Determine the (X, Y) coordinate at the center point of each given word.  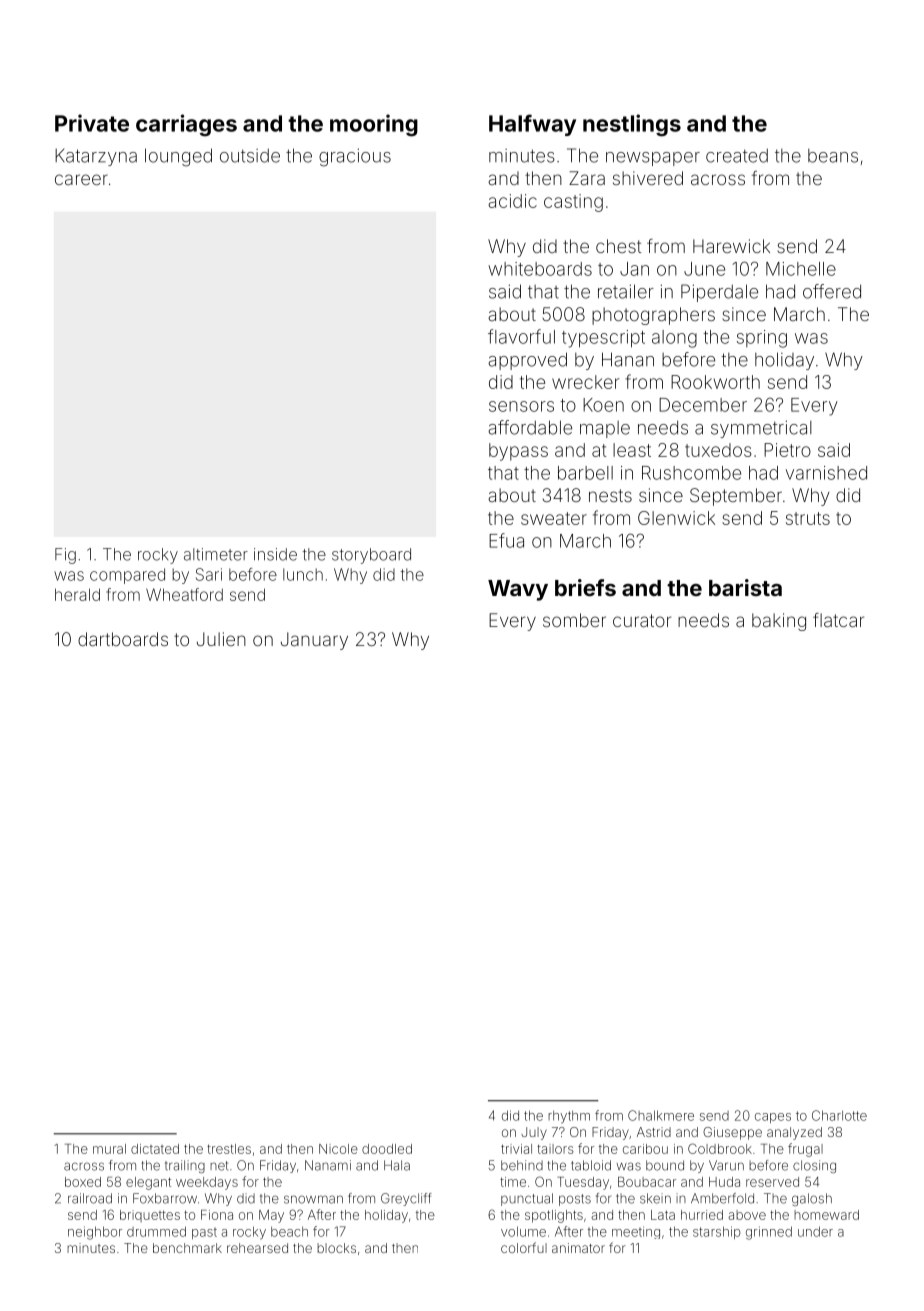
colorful (524, 1247)
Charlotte (839, 1115)
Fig (65, 556)
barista (745, 587)
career (81, 179)
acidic (512, 201)
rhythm (569, 1117)
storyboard (371, 556)
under (815, 1231)
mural (109, 1149)
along (674, 339)
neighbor (95, 1233)
